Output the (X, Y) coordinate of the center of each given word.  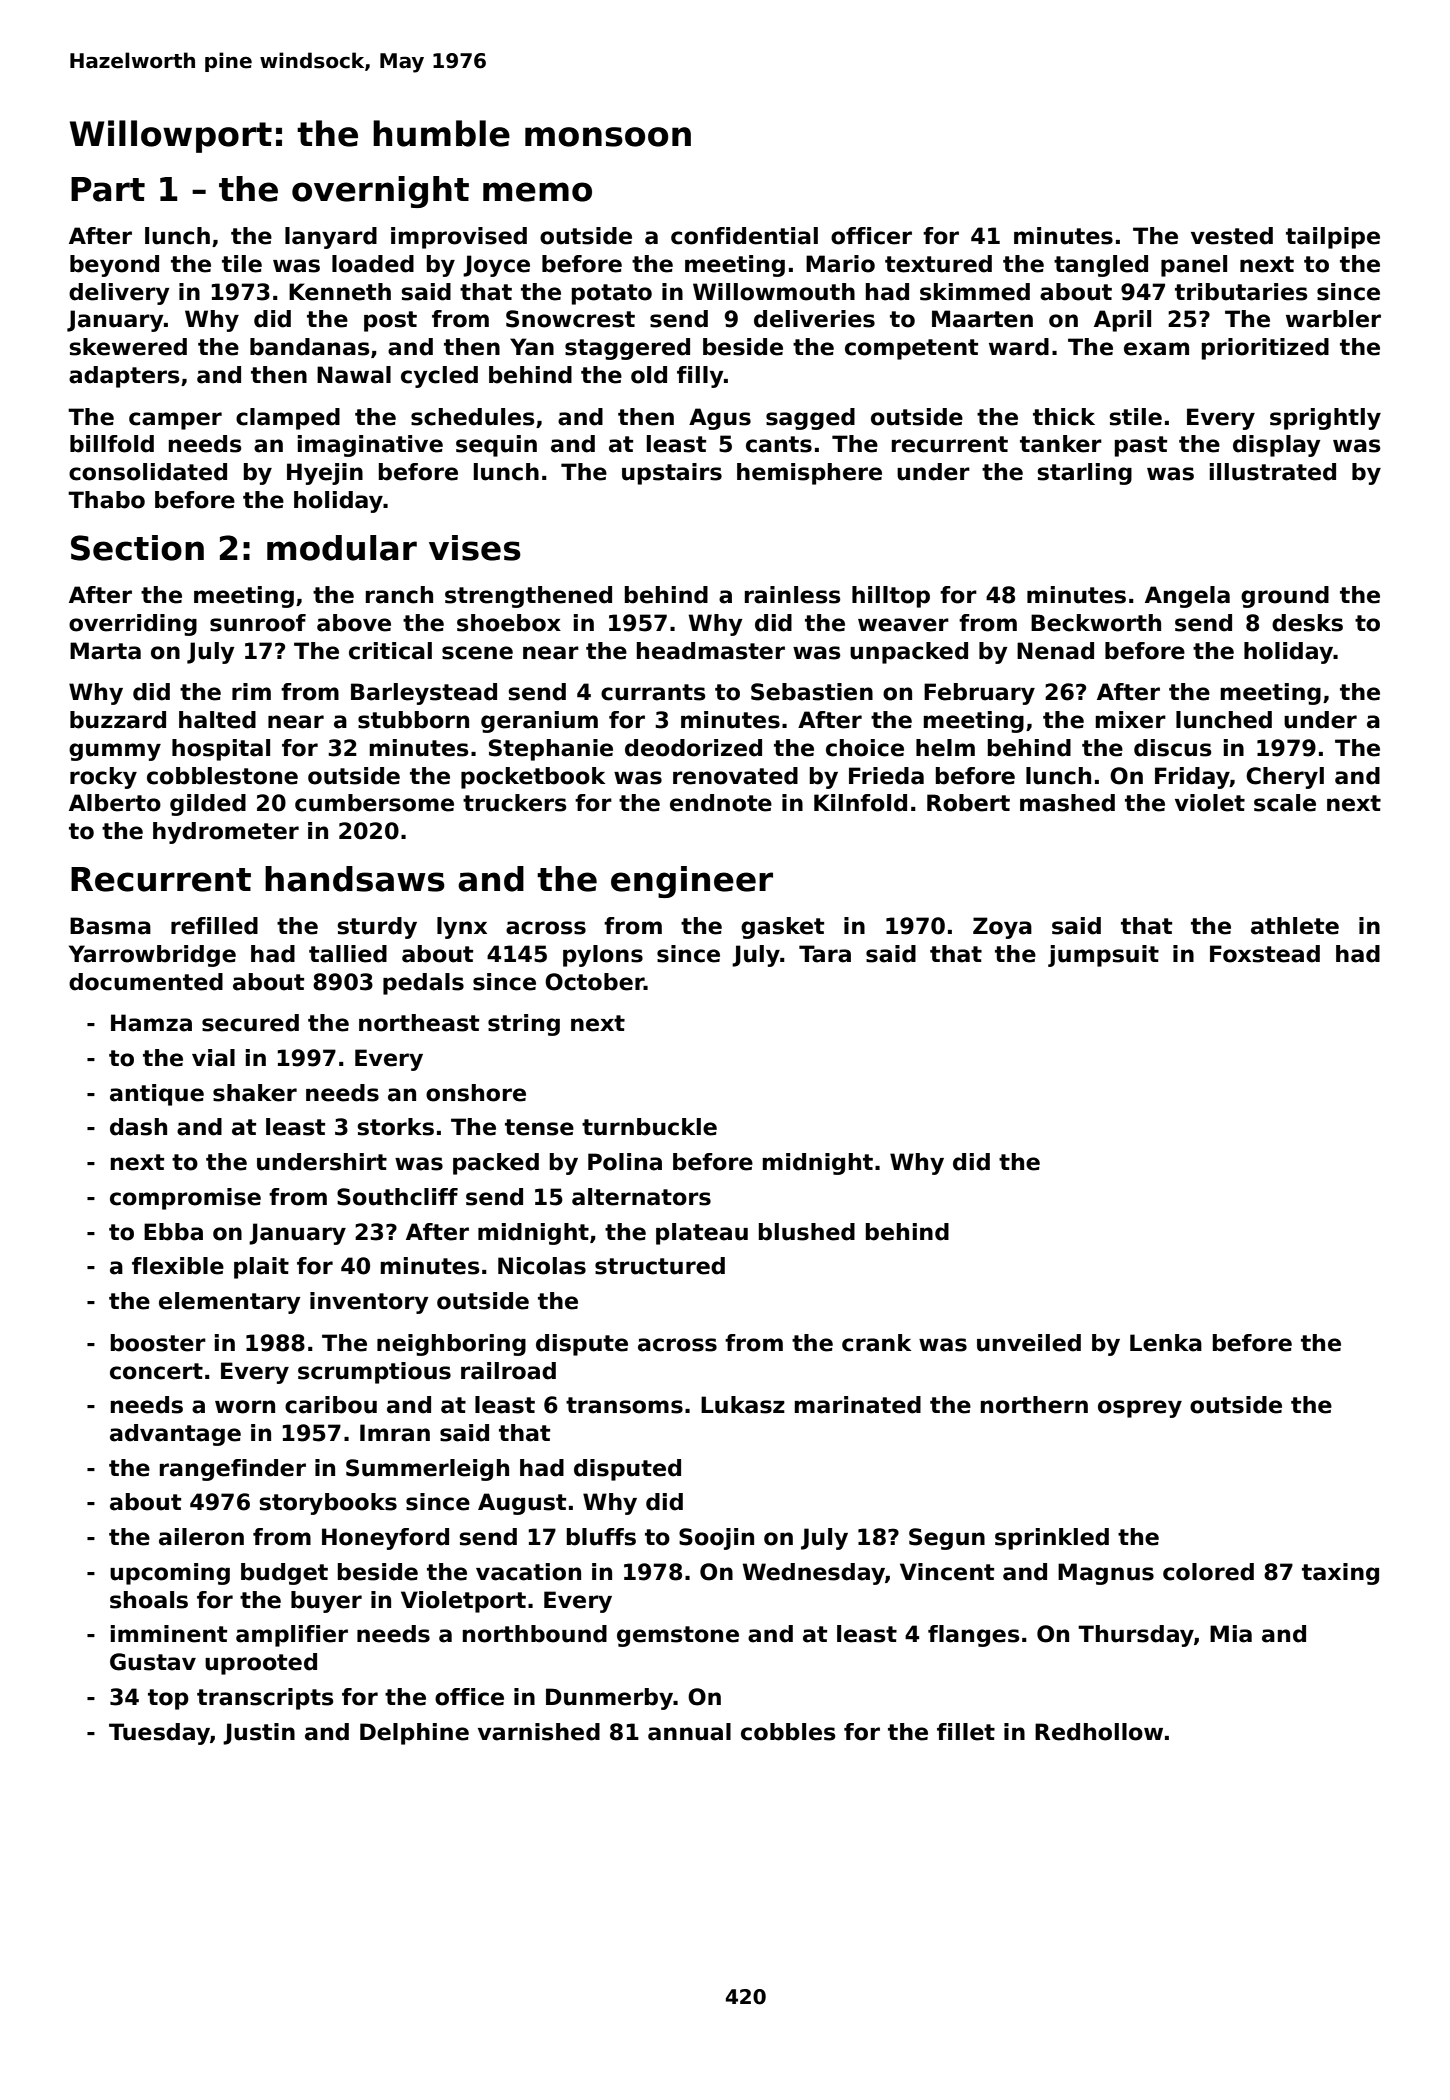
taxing (1340, 1574)
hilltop (891, 597)
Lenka (1166, 1343)
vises (475, 548)
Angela (1187, 597)
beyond (114, 266)
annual (689, 1732)
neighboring (451, 1345)
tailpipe (1333, 238)
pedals (423, 984)
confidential (744, 236)
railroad (508, 1371)
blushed (807, 1232)
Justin (259, 1734)
